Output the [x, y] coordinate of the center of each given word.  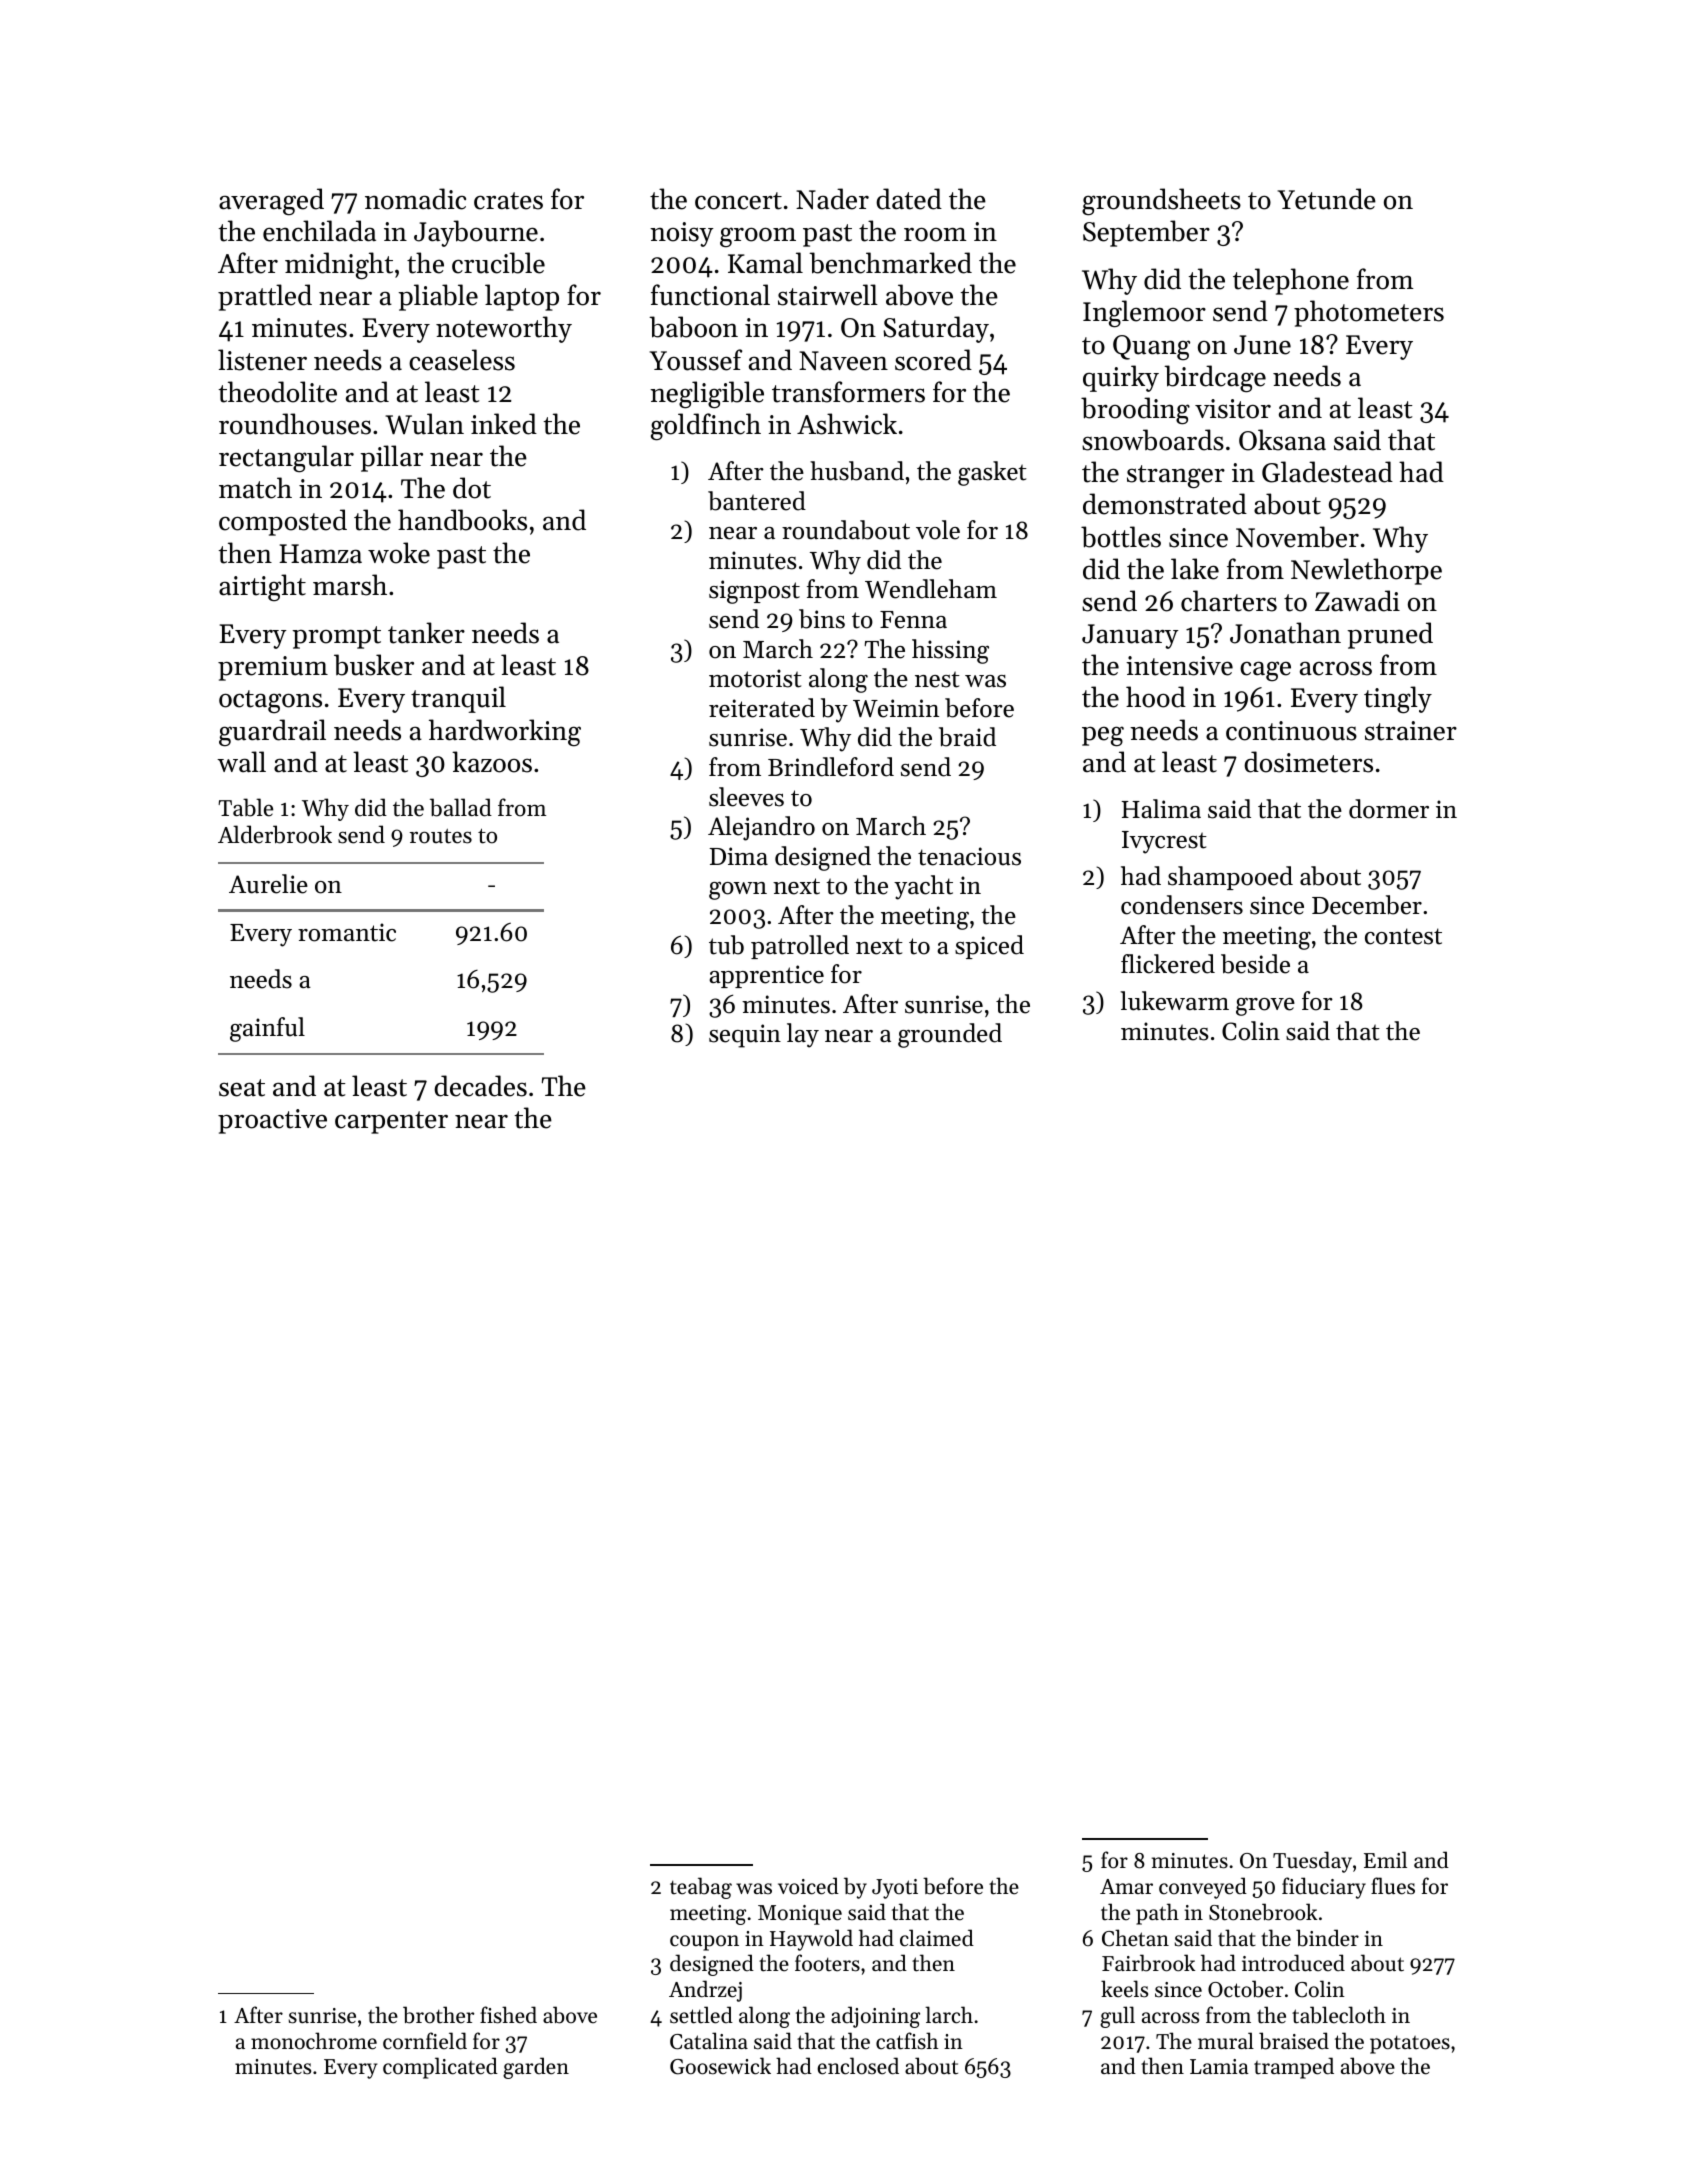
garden [536, 2068]
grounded [950, 1035]
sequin [745, 1036]
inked [504, 424]
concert [738, 201]
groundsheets [1161, 202]
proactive [272, 1121]
